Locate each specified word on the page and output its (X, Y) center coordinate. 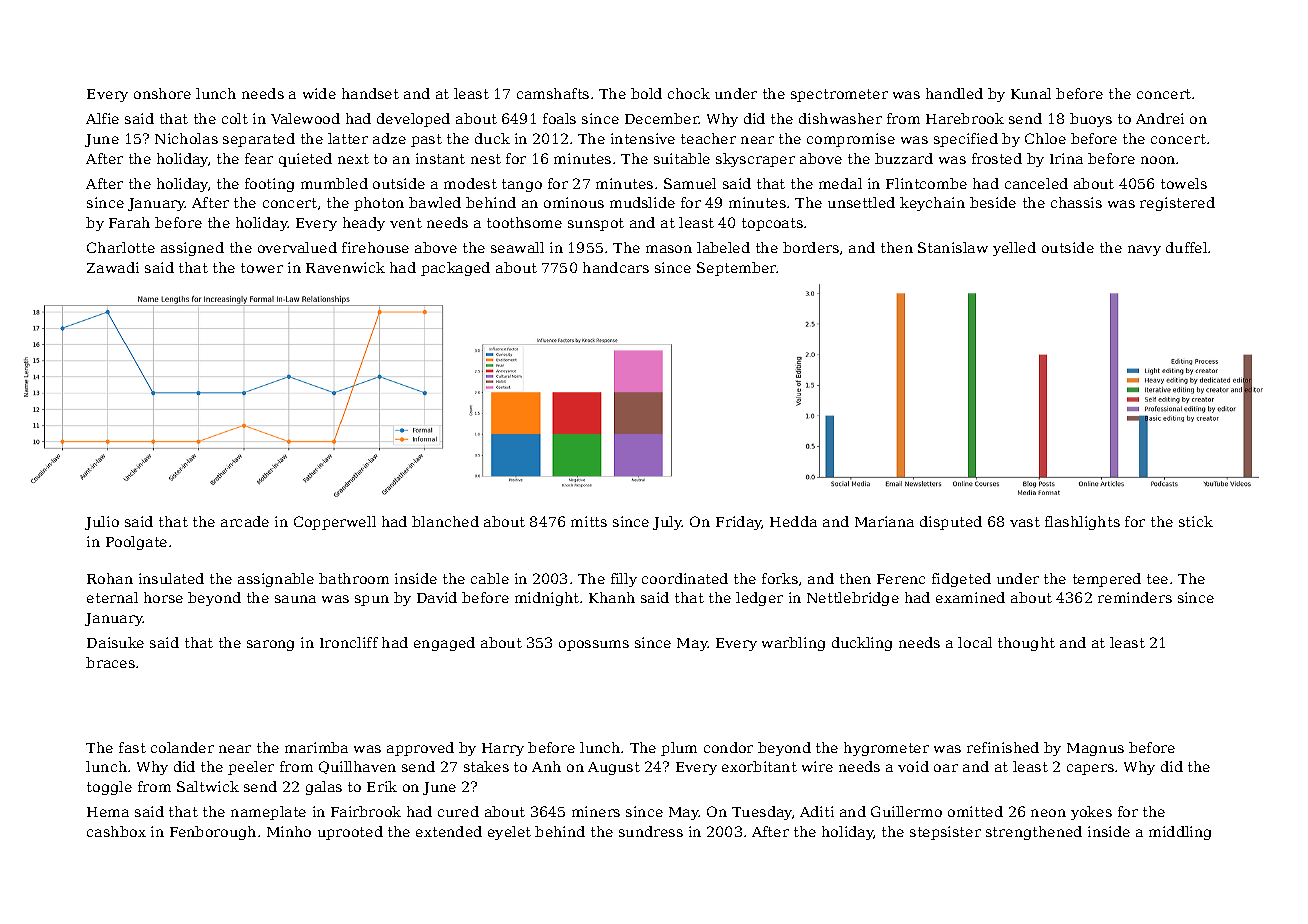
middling (1180, 833)
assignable (276, 580)
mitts (589, 521)
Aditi (817, 811)
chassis (1076, 202)
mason (669, 249)
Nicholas (186, 138)
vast (1025, 522)
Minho (289, 831)
